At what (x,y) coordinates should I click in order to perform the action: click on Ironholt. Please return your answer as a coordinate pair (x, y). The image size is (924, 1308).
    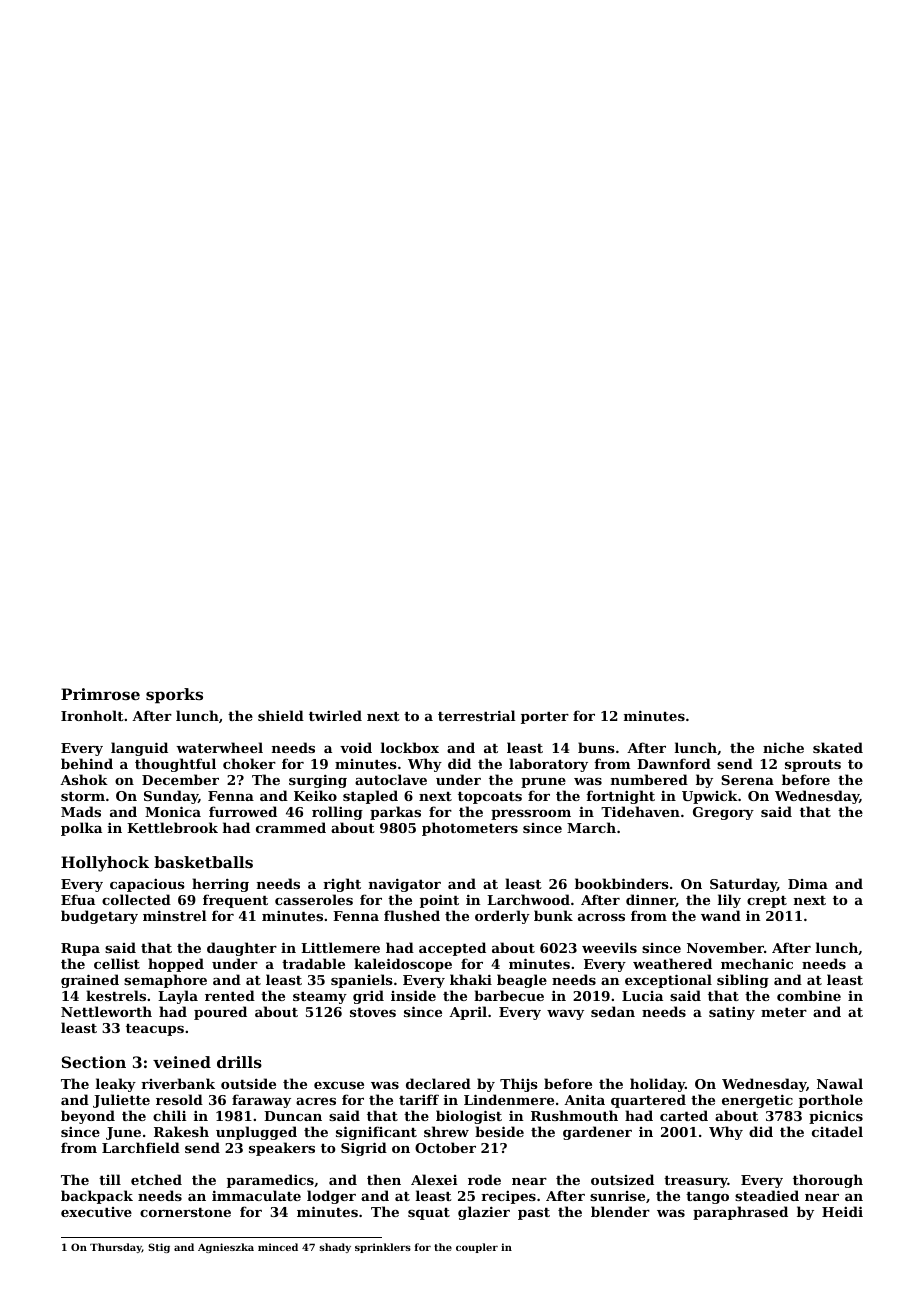
    Looking at the image, I should click on (92, 715).
